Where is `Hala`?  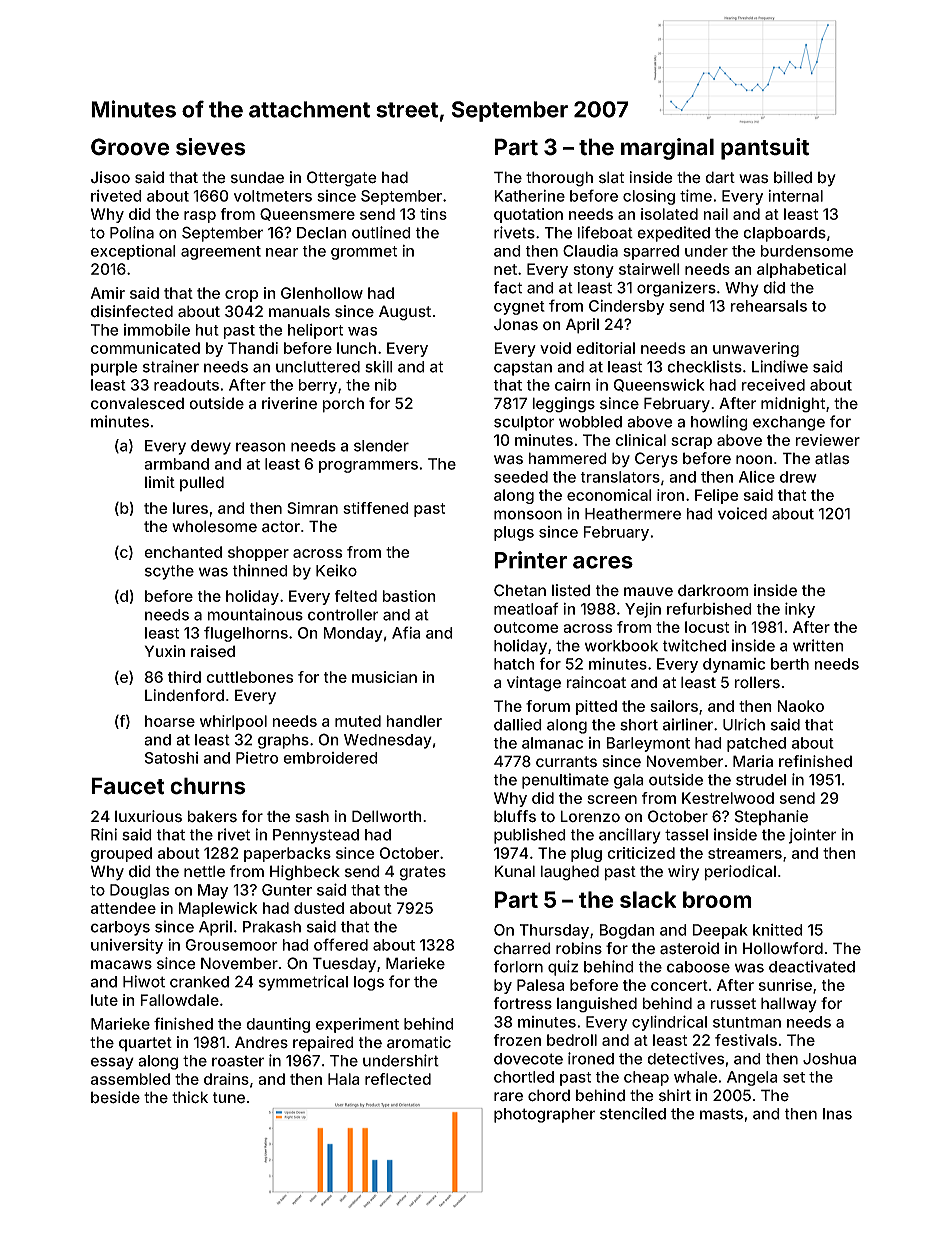 Hala is located at coordinates (344, 1079).
